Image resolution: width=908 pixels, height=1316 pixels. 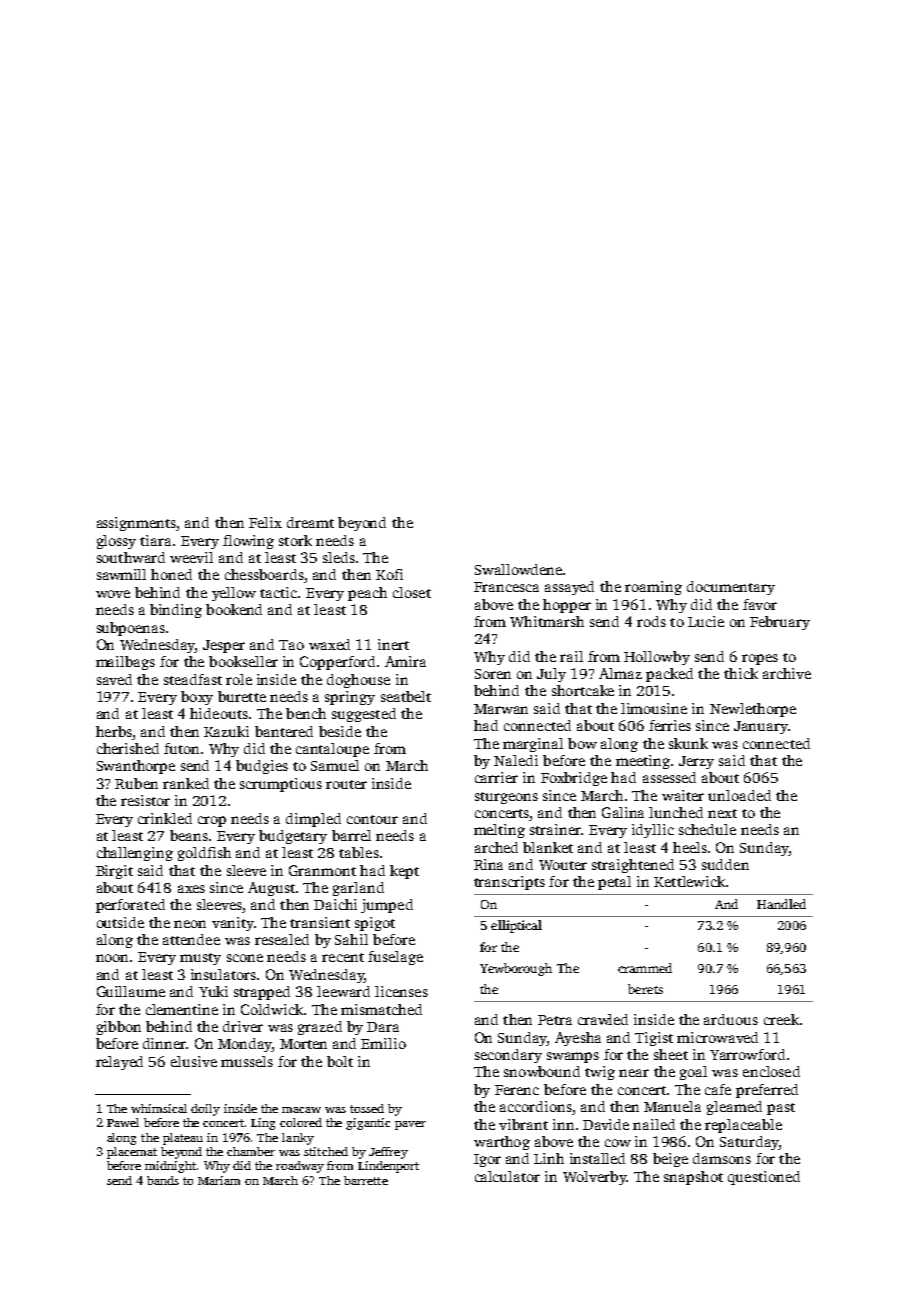 What do you see at coordinates (135, 854) in the document?
I see `challenging` at bounding box center [135, 854].
